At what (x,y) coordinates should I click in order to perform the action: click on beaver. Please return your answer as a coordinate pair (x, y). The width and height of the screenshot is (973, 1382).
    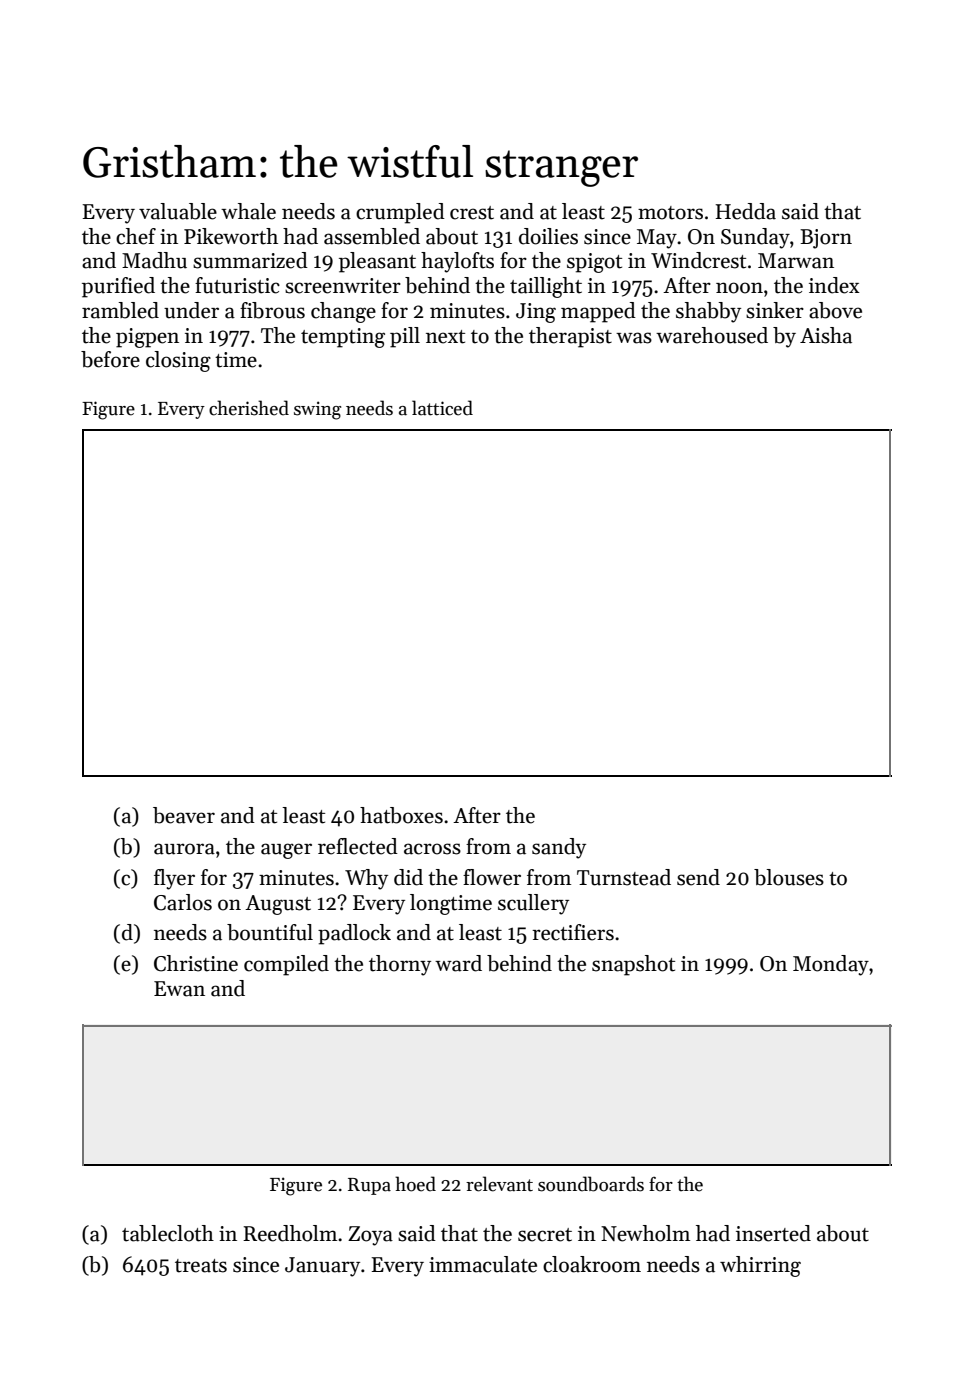
    Looking at the image, I should click on (184, 815).
